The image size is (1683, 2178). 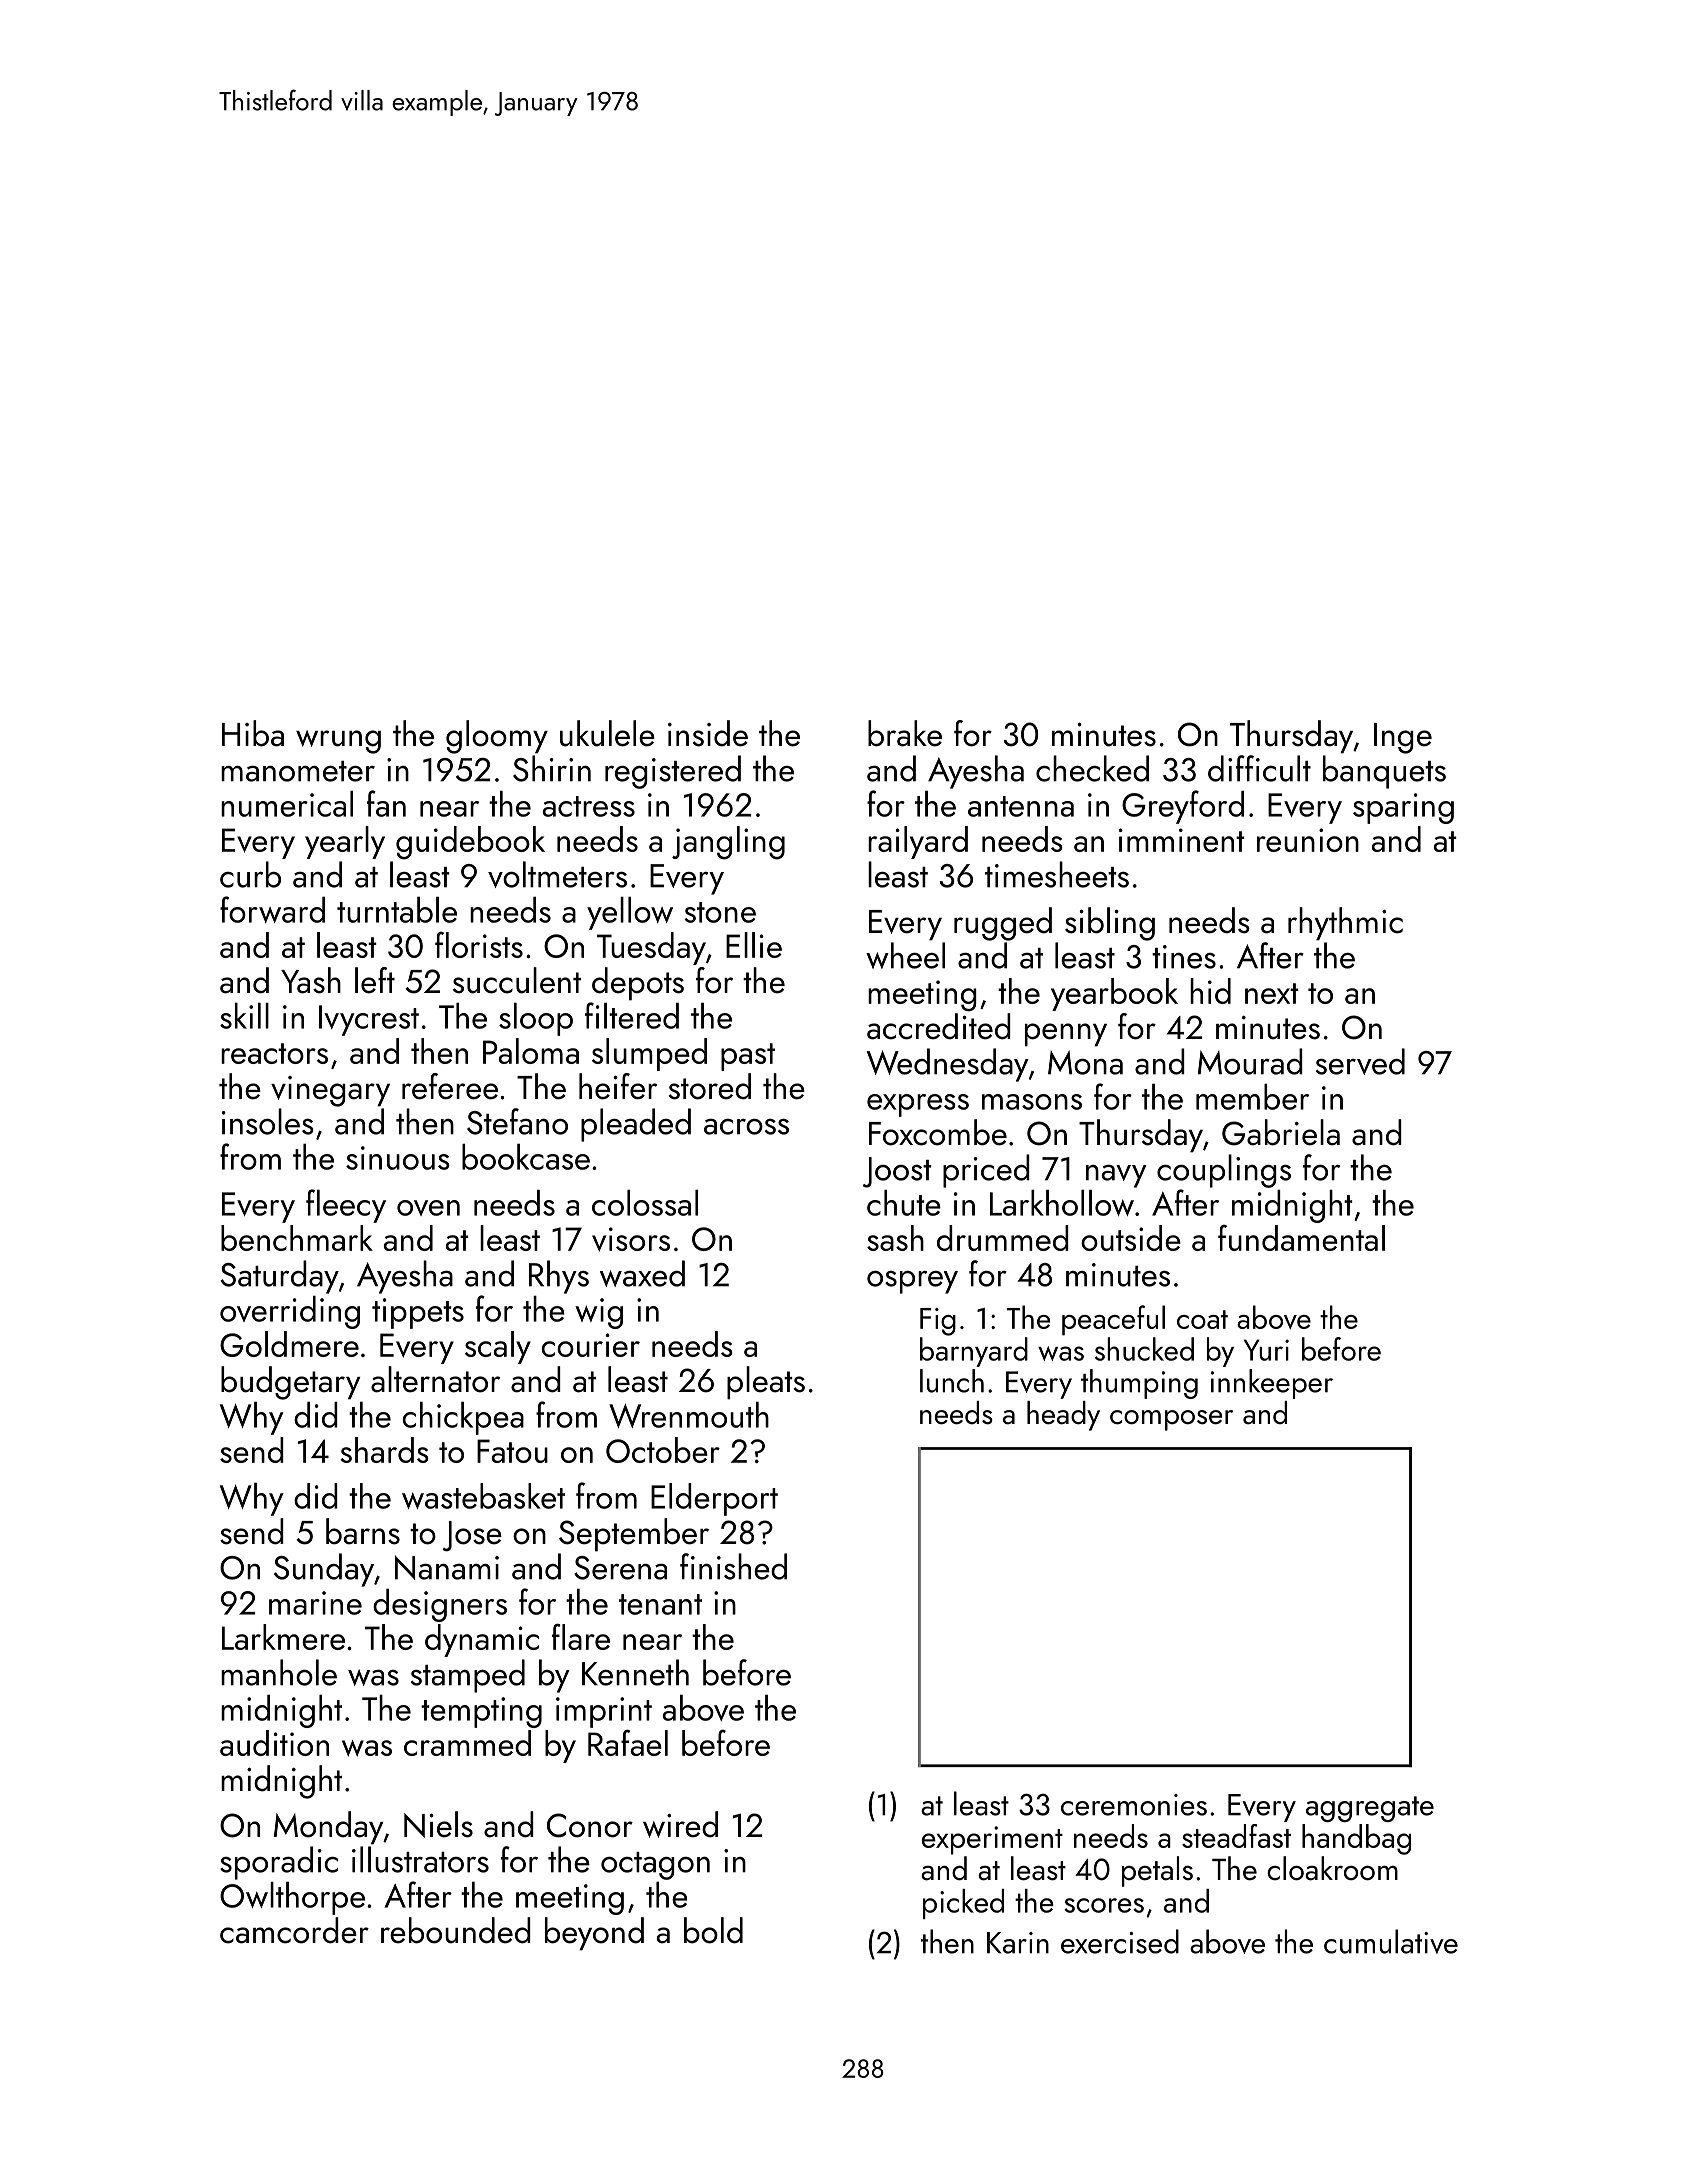 What do you see at coordinates (1281, 1132) in the page?
I see `Gabriela` at bounding box center [1281, 1132].
